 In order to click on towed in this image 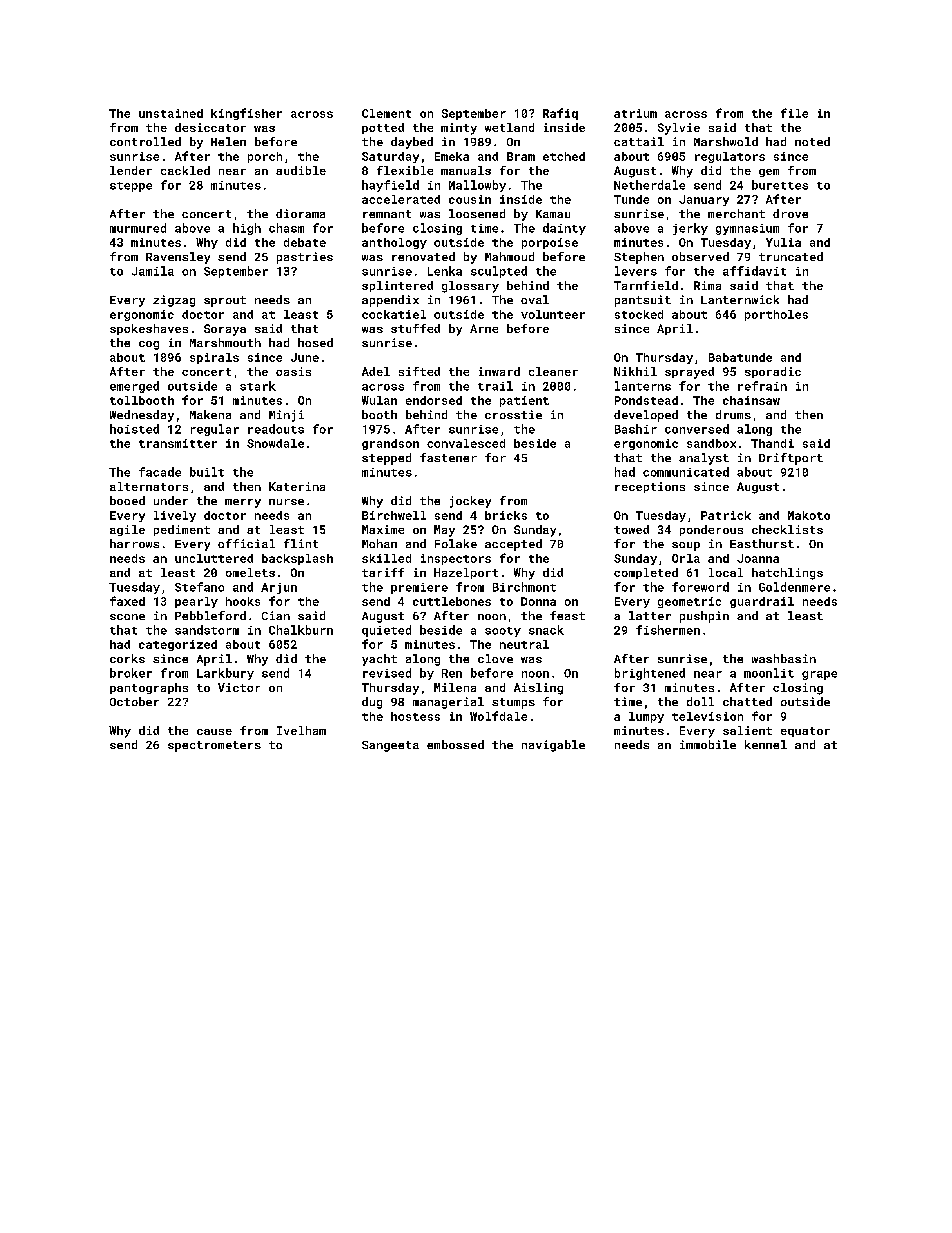, I will do `click(631, 529)`.
